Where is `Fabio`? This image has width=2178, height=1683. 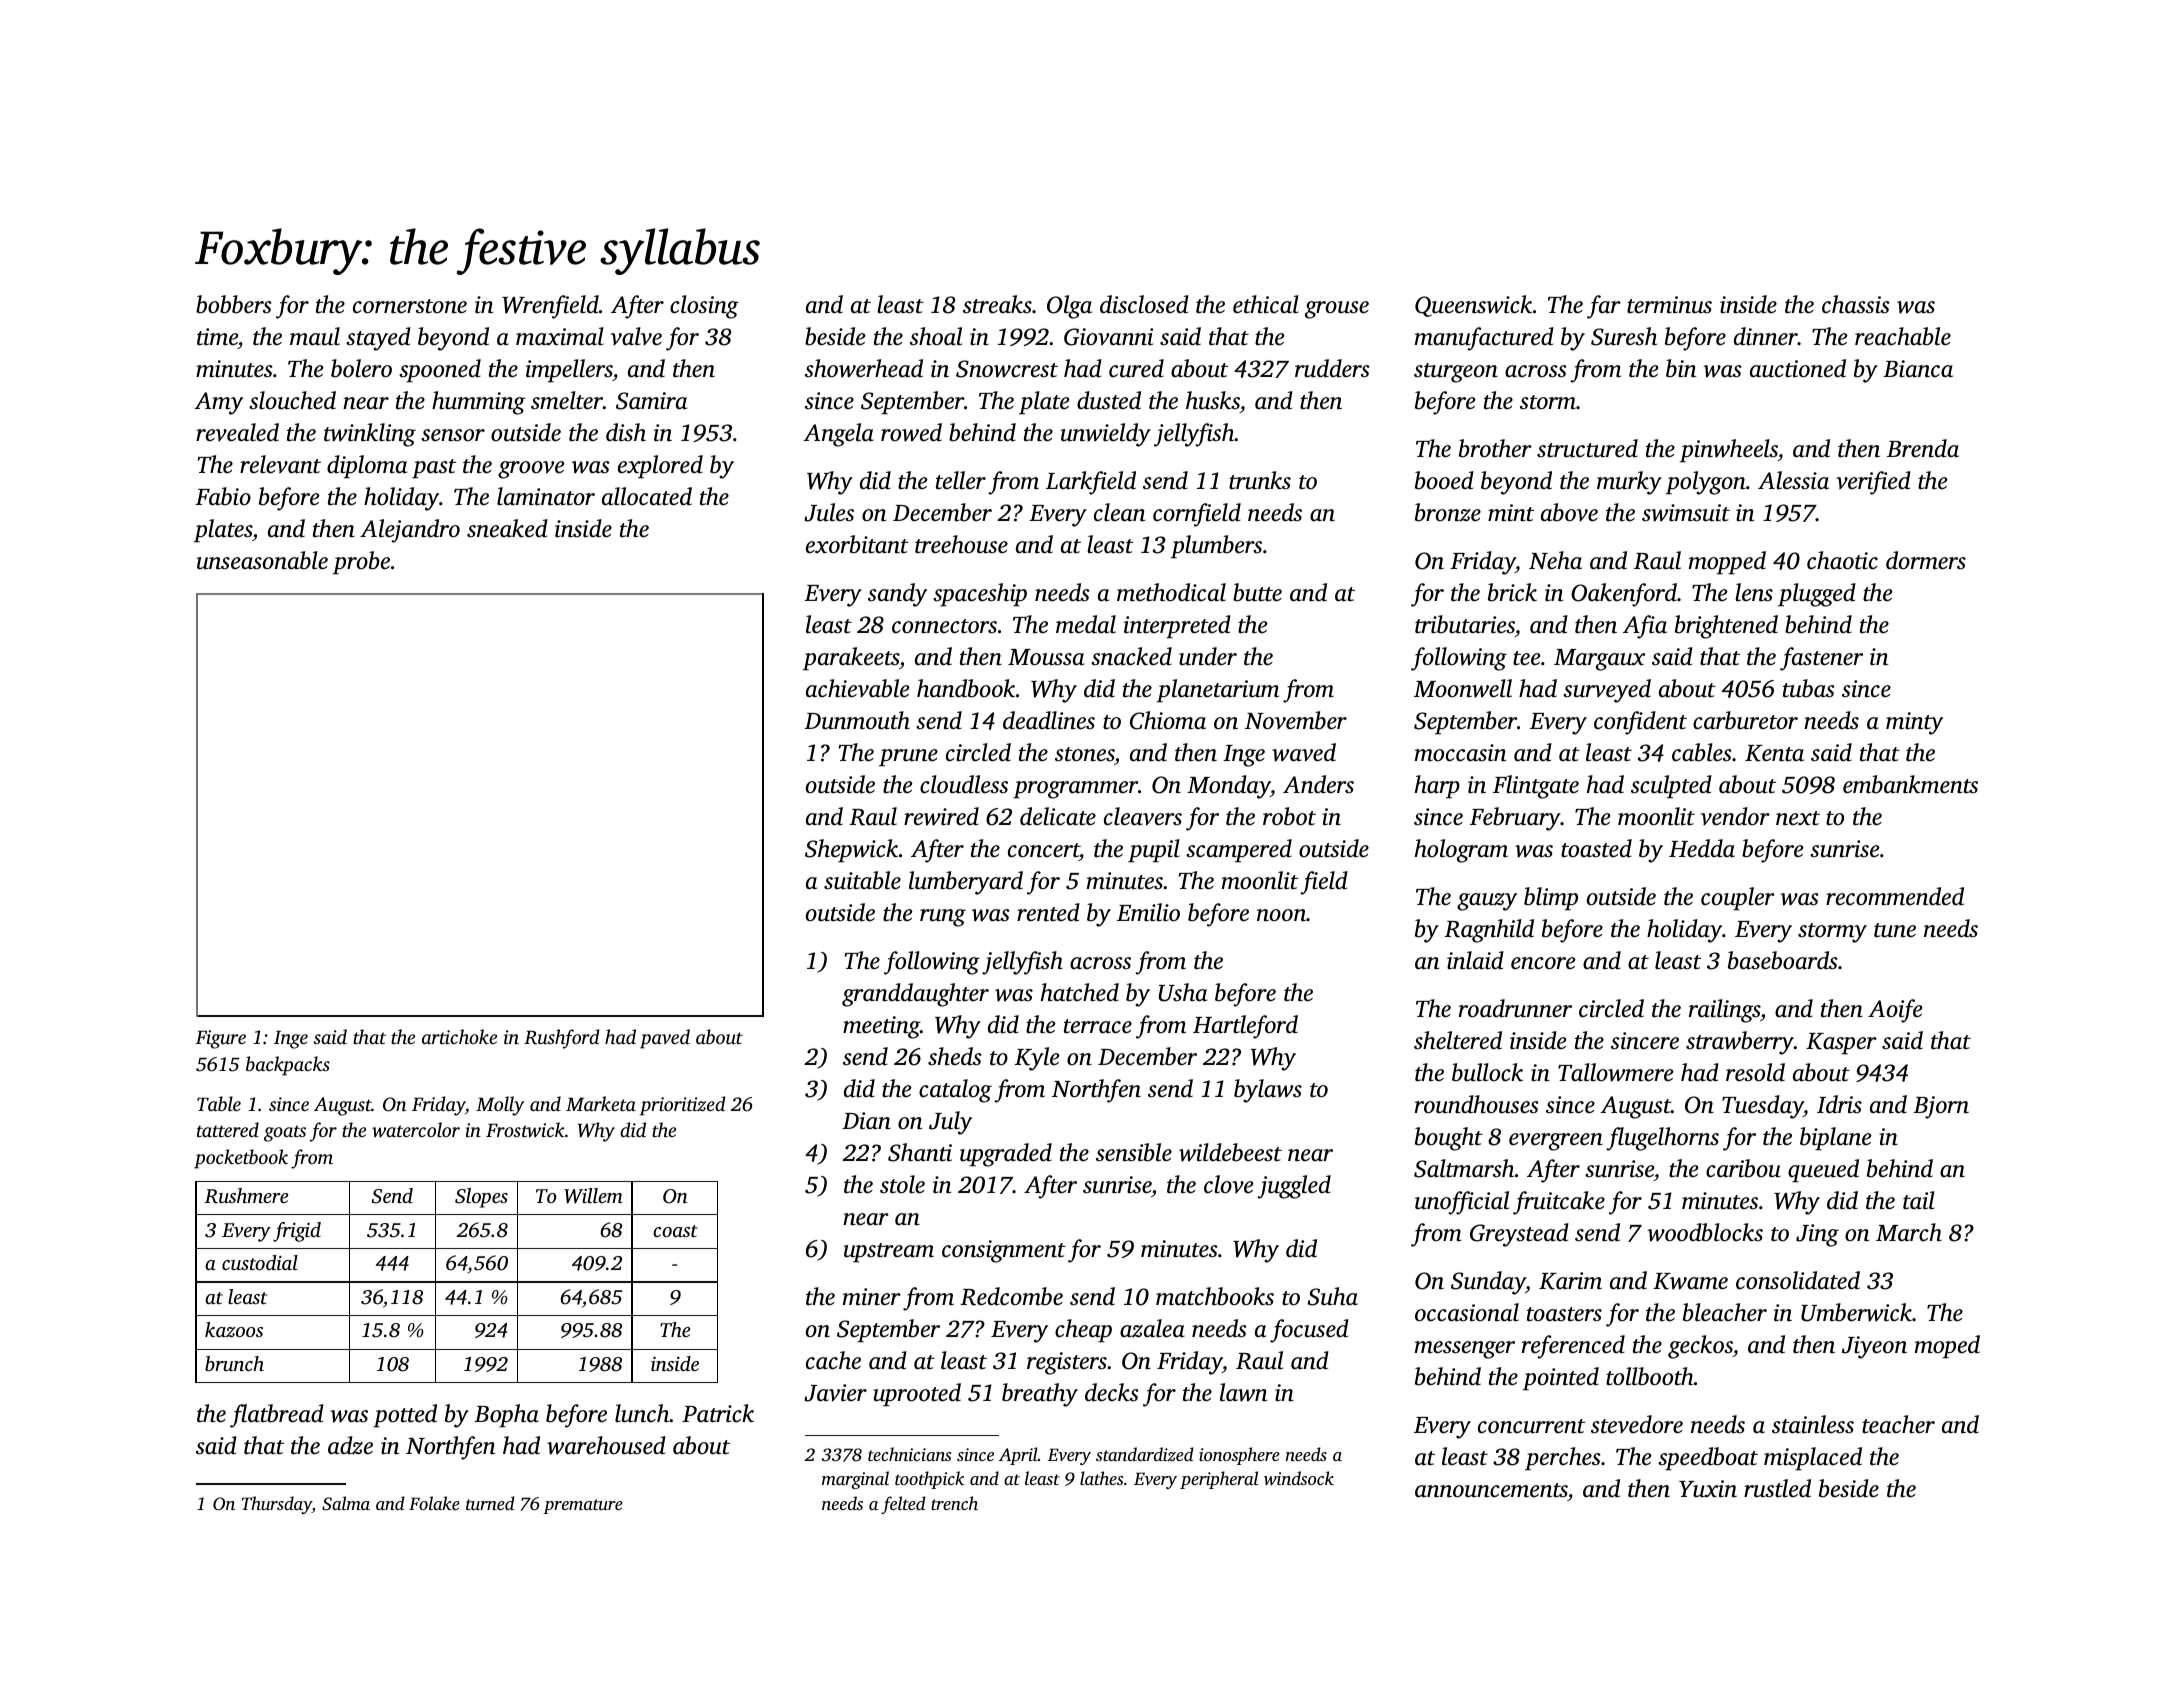 Fabio is located at coordinates (223, 496).
